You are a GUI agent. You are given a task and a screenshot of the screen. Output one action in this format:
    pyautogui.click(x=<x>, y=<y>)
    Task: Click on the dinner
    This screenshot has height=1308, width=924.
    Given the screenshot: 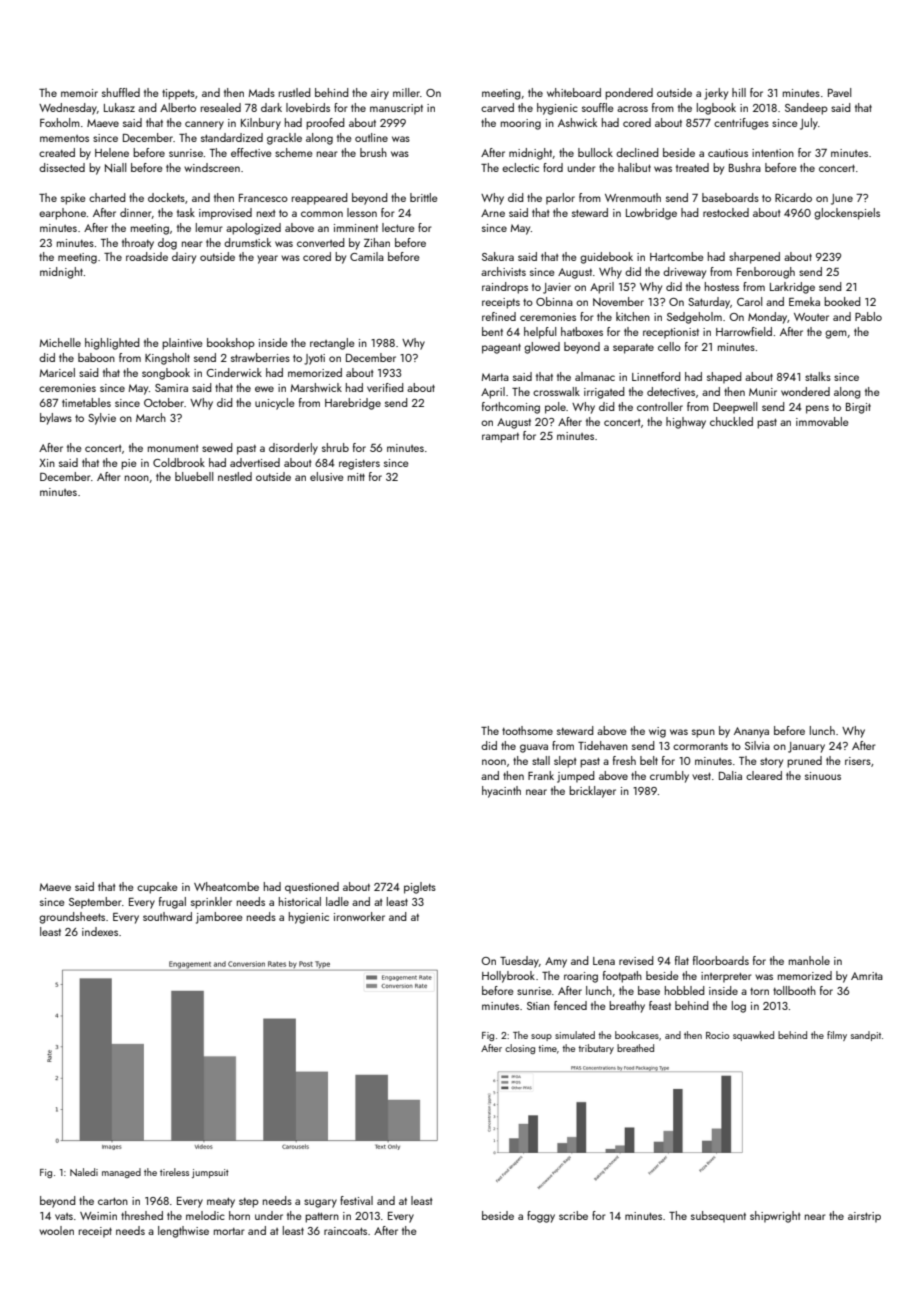 What is the action you would take?
    pyautogui.click(x=136, y=212)
